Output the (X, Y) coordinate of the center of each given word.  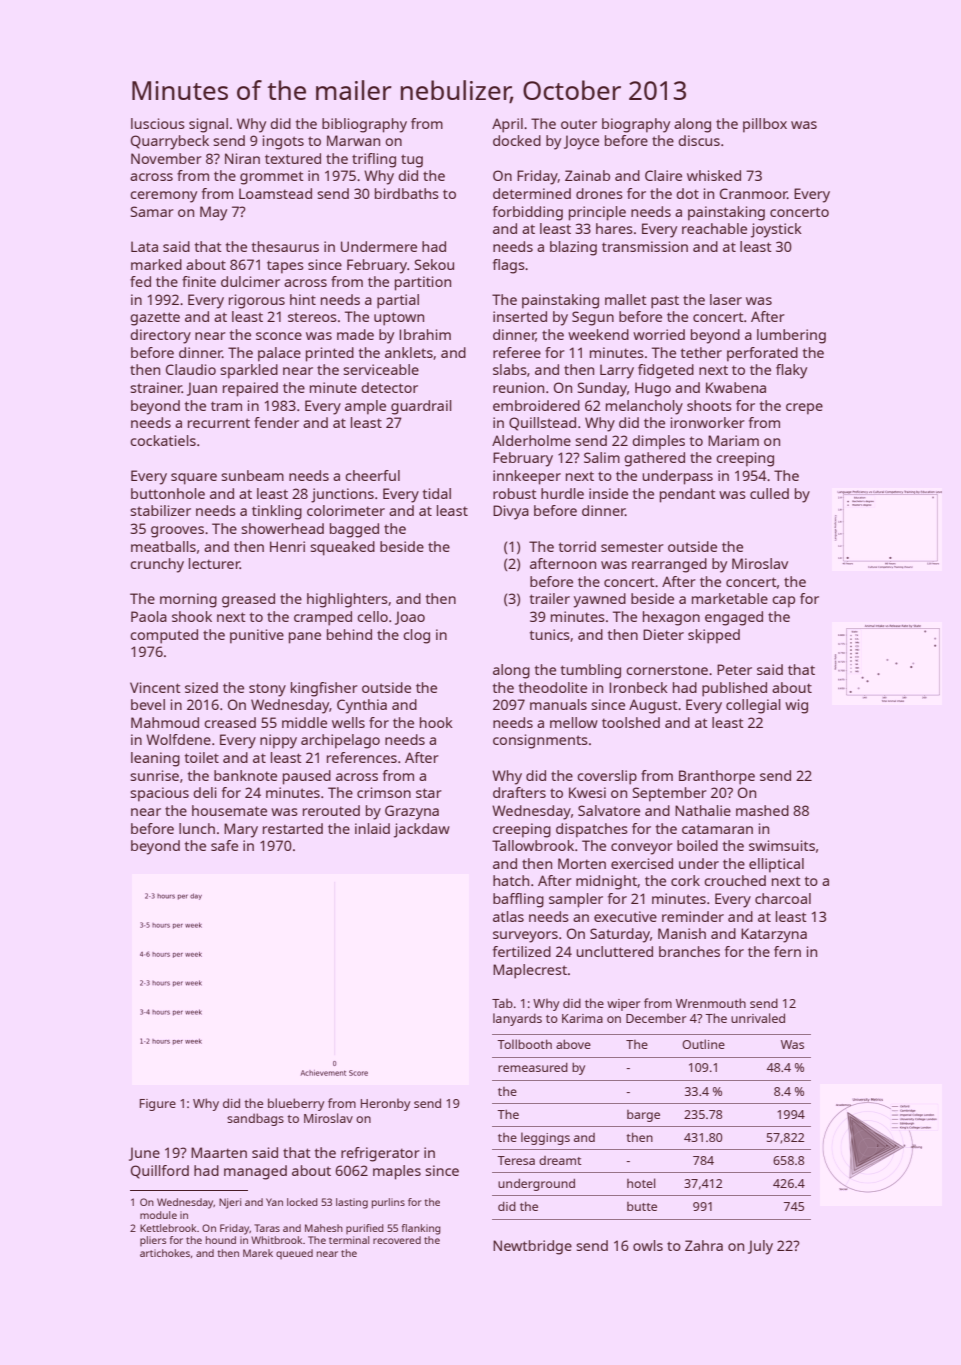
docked (517, 140)
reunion (518, 387)
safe (224, 845)
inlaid (372, 828)
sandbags (255, 1119)
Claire (663, 175)
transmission (645, 246)
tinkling (277, 512)
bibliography (364, 125)
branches (689, 951)
